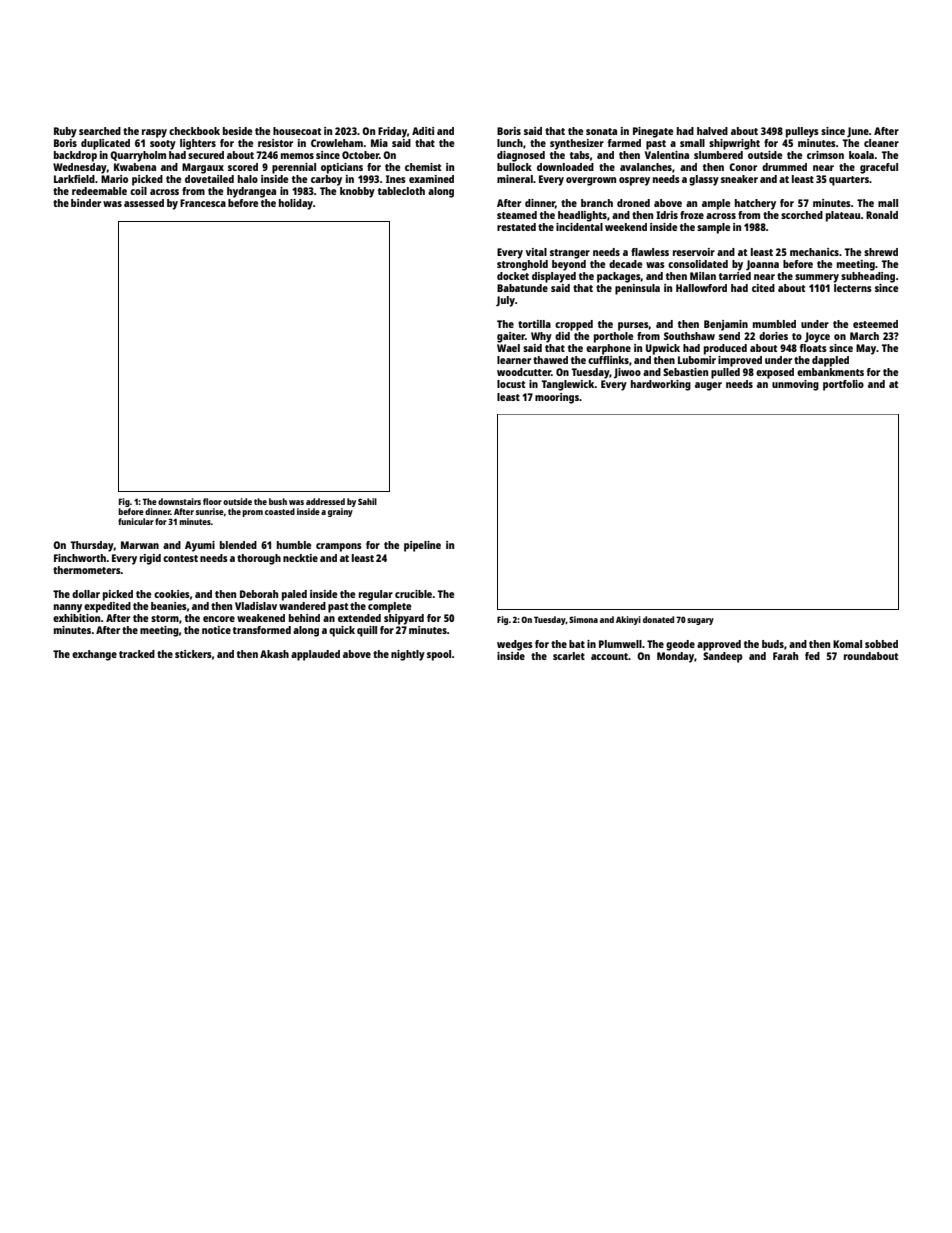  What do you see at coordinates (259, 559) in the image?
I see `thorough` at bounding box center [259, 559].
